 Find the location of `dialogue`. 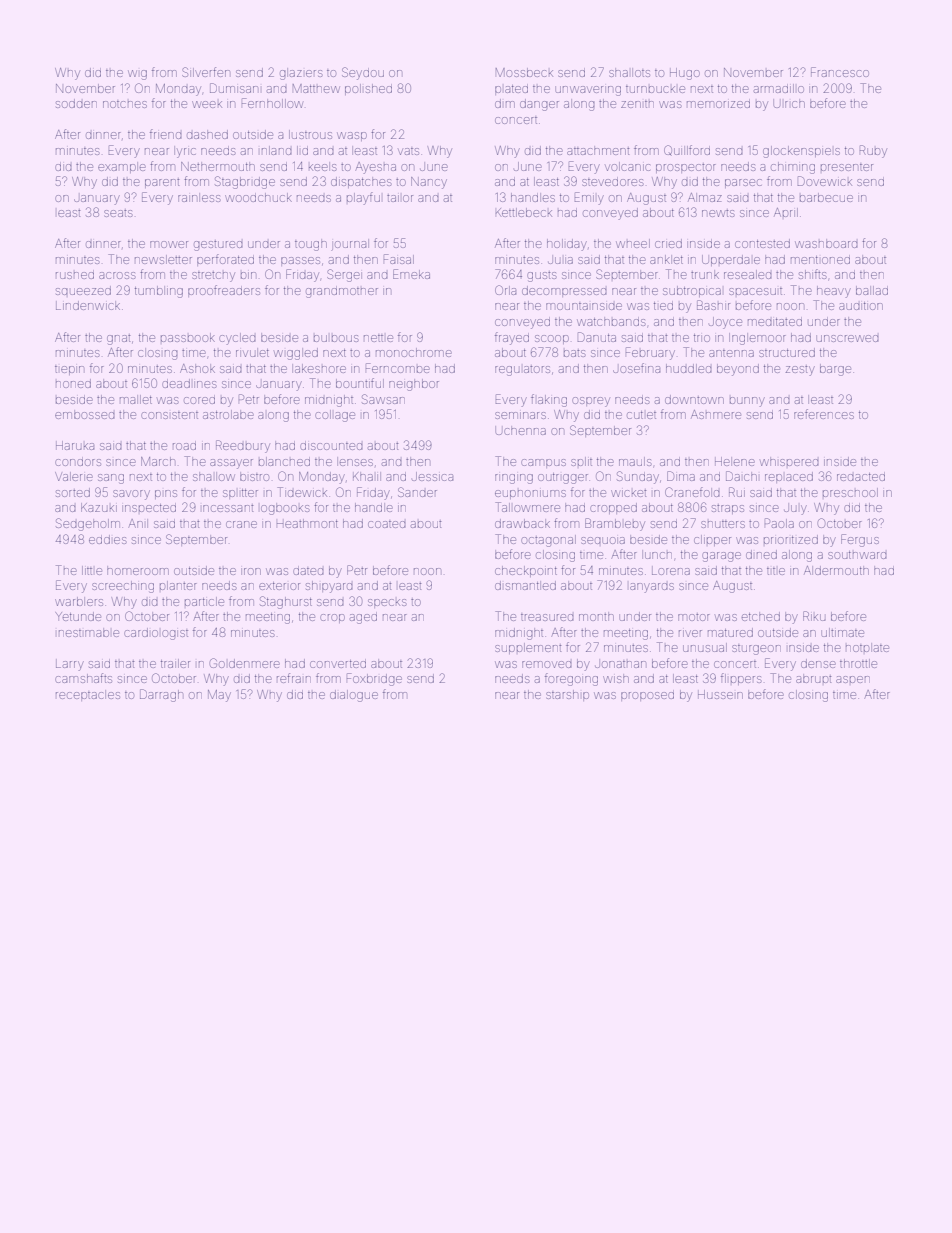

dialogue is located at coordinates (354, 696).
